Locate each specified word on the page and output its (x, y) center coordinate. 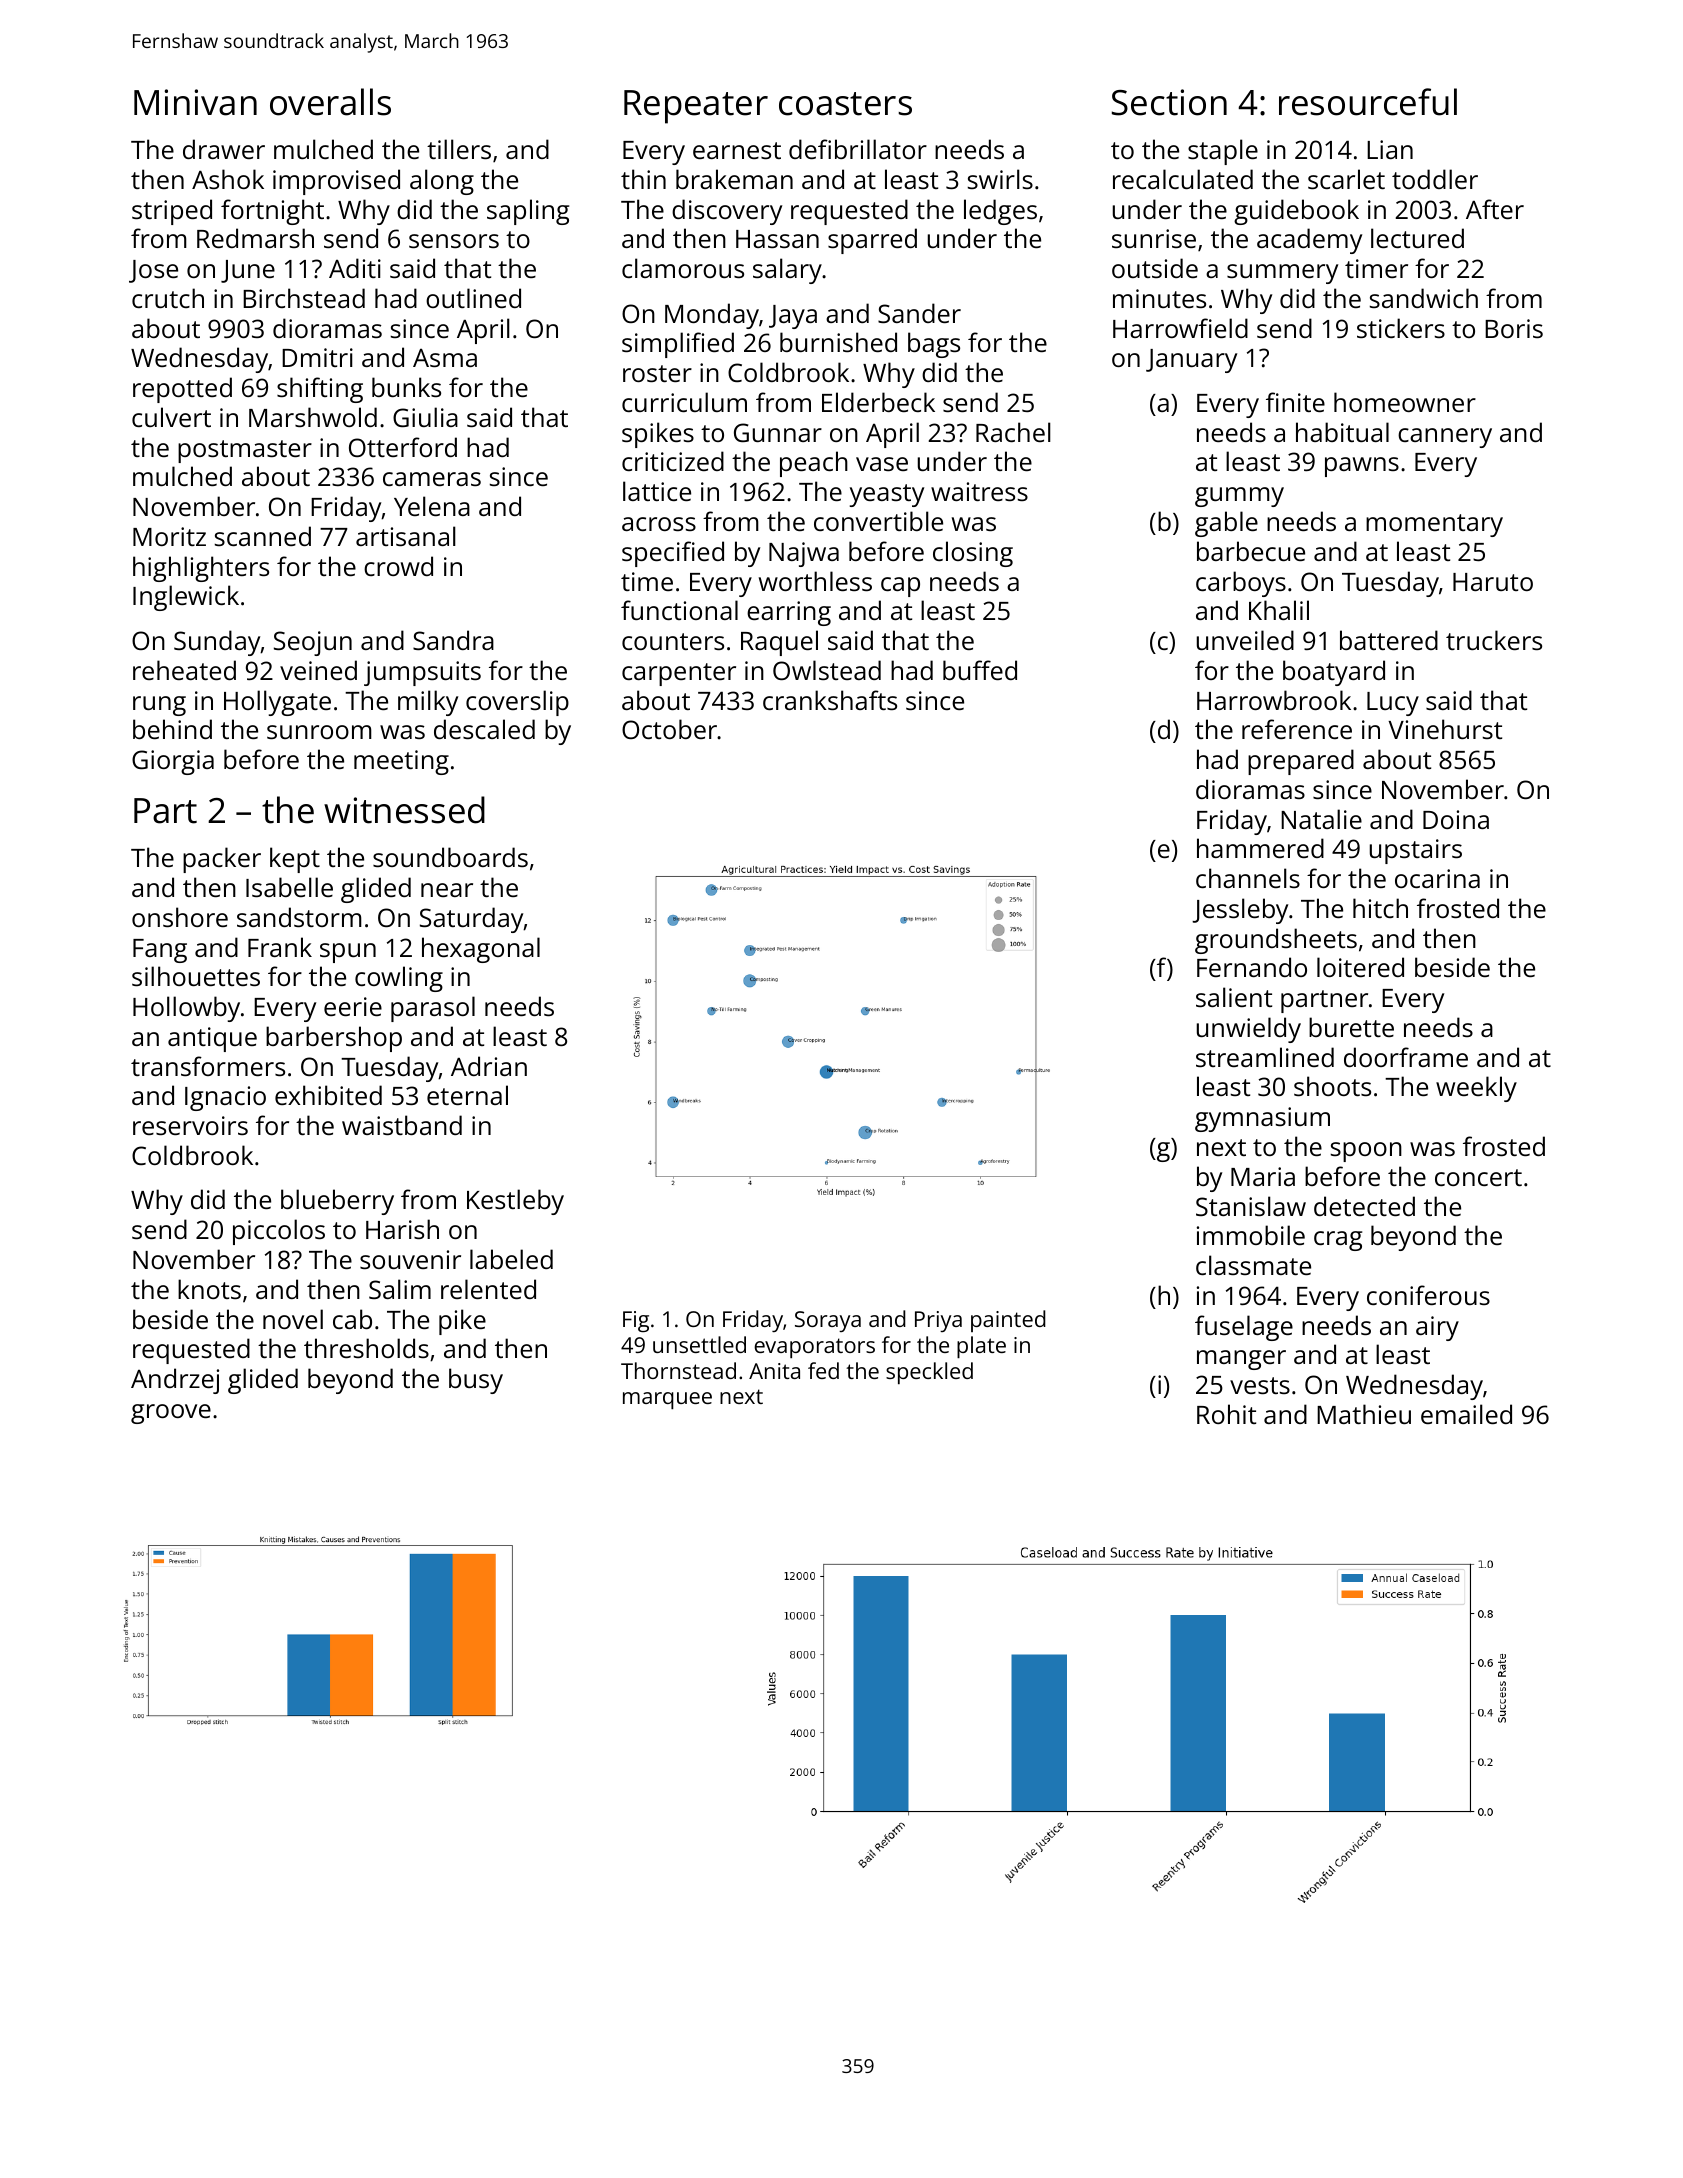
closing (973, 554)
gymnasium (1262, 1119)
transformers (208, 1066)
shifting (320, 390)
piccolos (279, 1232)
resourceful (1368, 102)
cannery (1445, 438)
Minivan (195, 102)
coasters (845, 104)
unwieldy (1249, 1030)
